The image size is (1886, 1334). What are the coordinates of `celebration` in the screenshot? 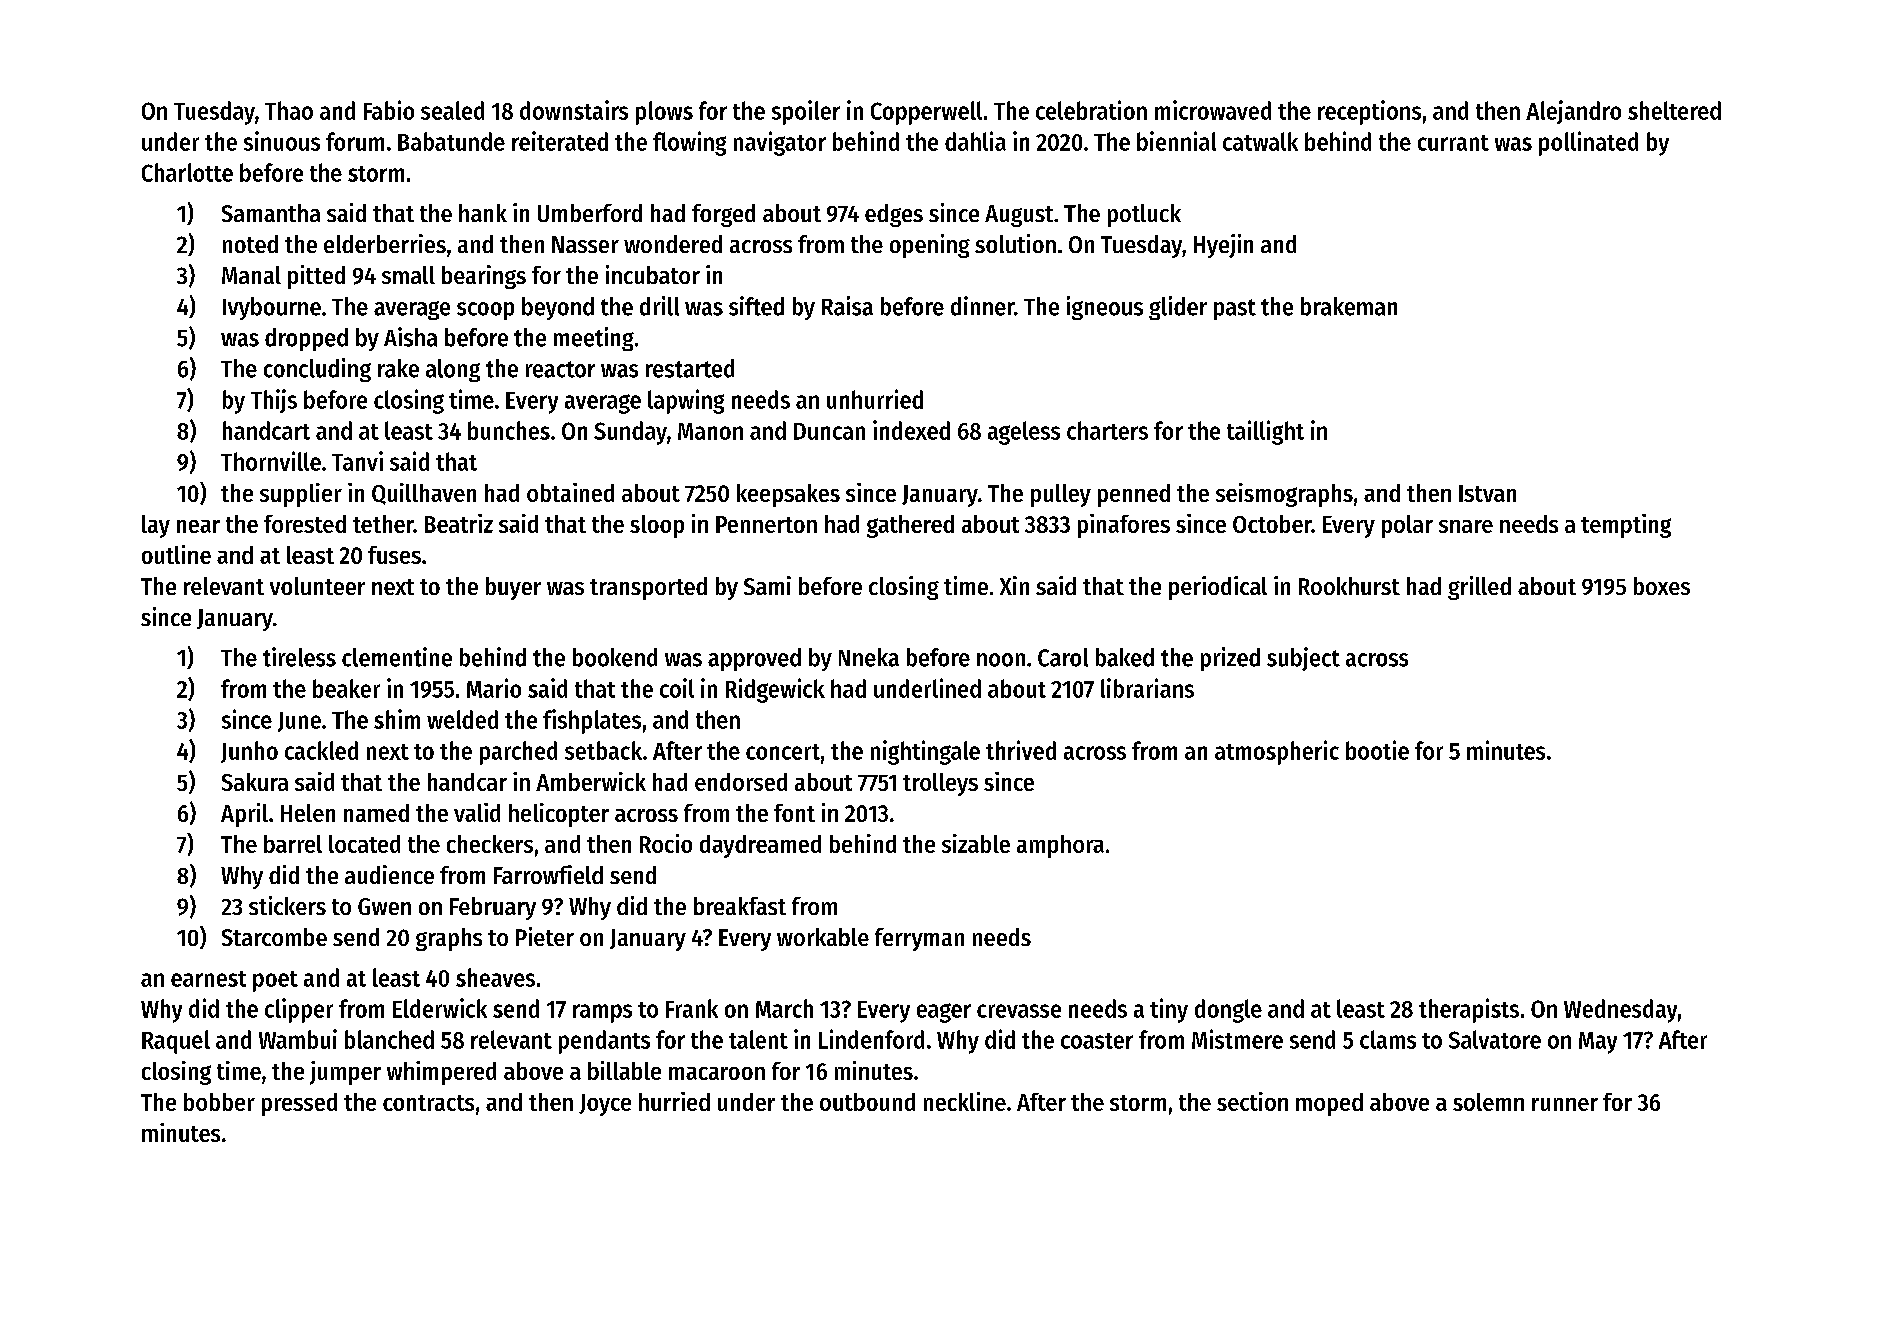 It's located at (1091, 110).
